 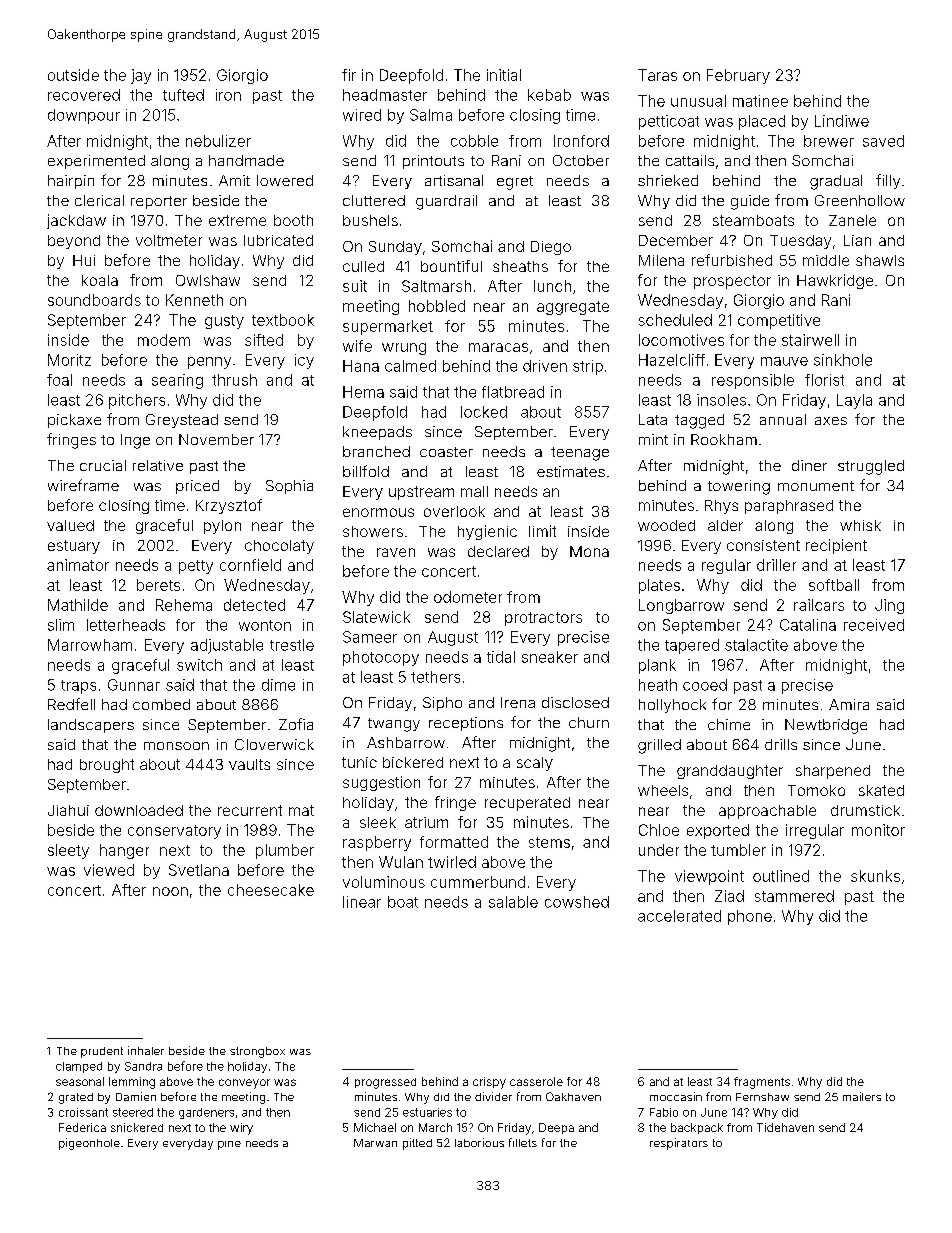 I want to click on twirled, so click(x=452, y=862).
